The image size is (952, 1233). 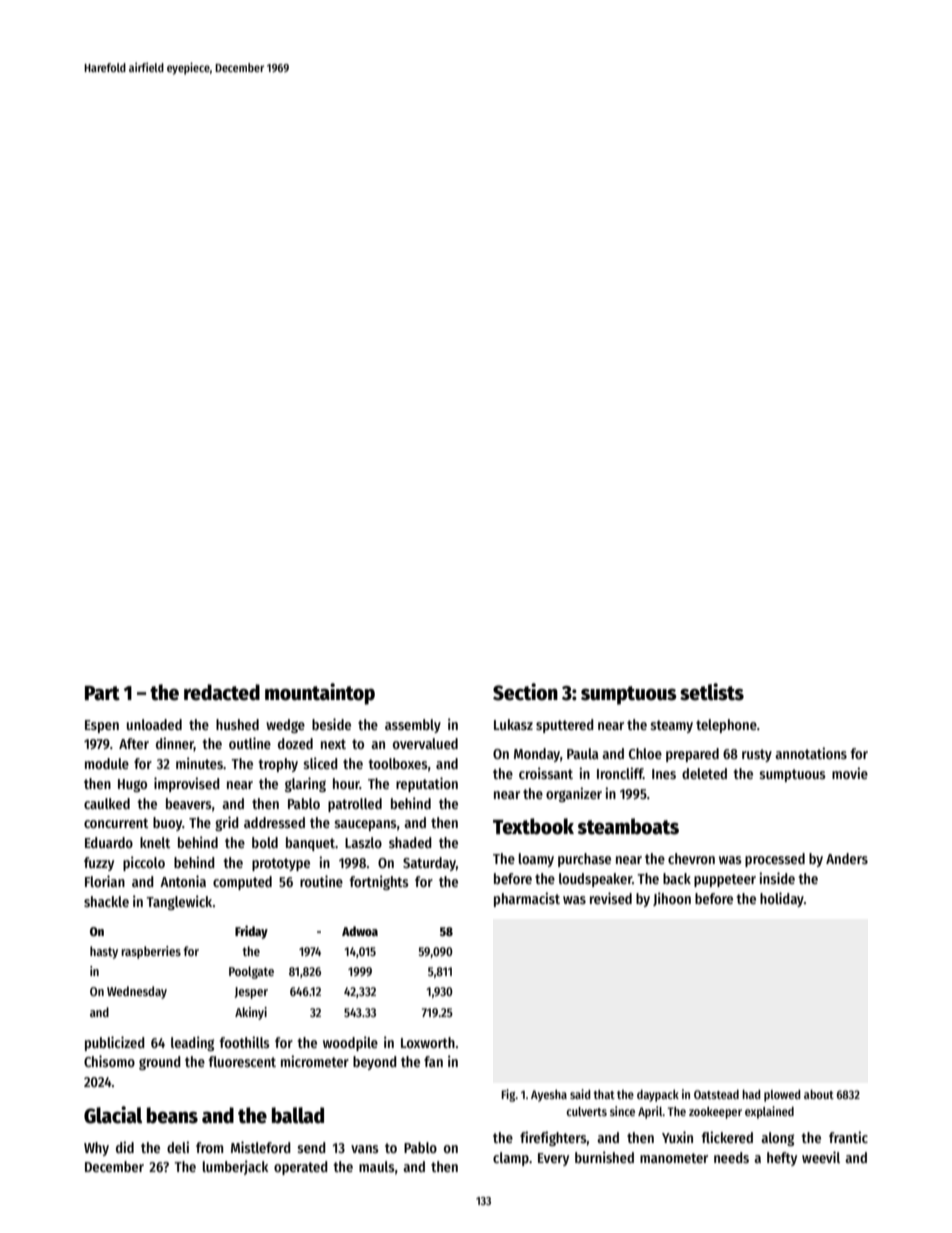 I want to click on prepared, so click(x=692, y=755).
